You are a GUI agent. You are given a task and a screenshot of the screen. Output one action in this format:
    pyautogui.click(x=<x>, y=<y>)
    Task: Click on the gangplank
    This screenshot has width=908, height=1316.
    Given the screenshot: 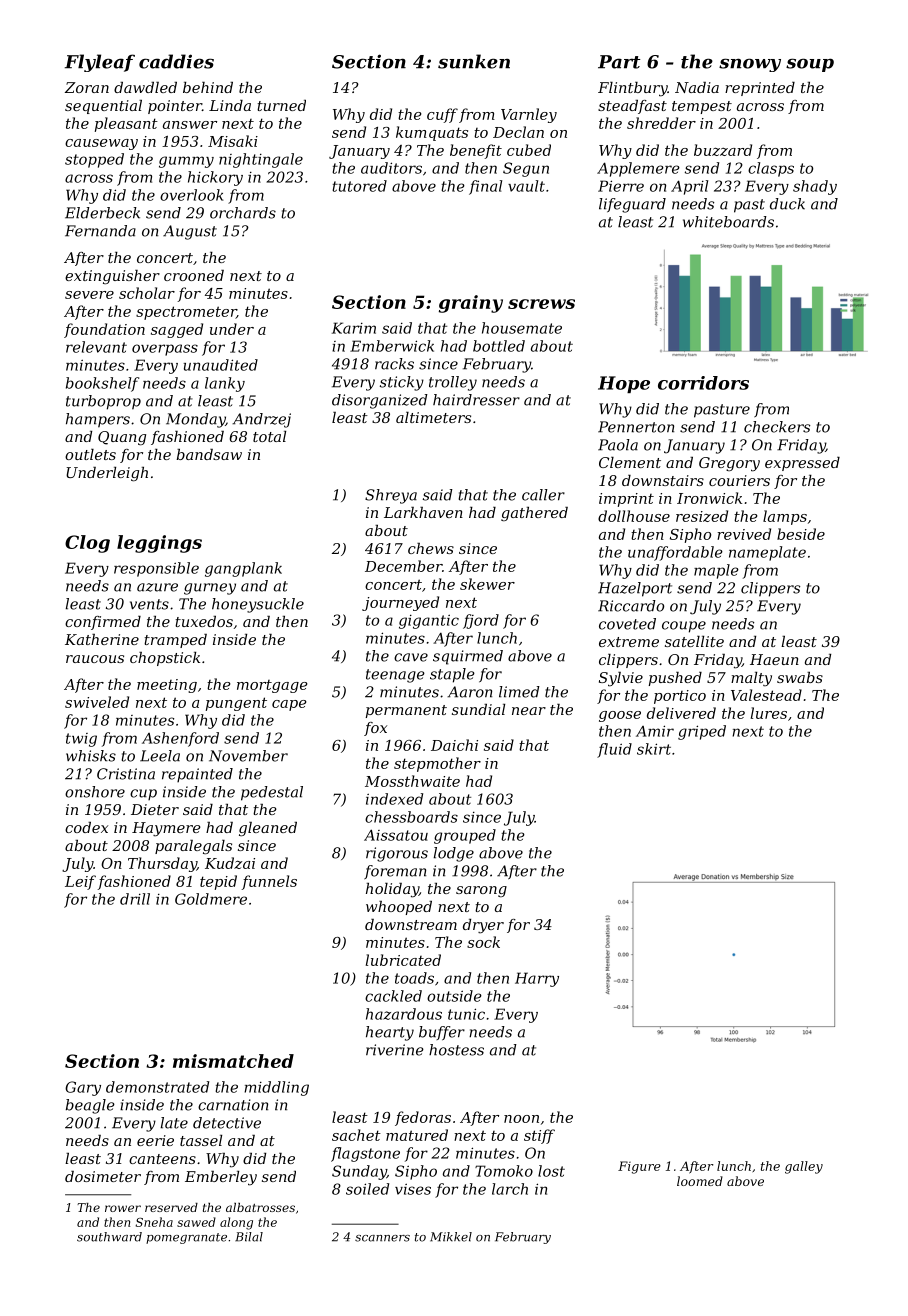 What is the action you would take?
    pyautogui.click(x=243, y=569)
